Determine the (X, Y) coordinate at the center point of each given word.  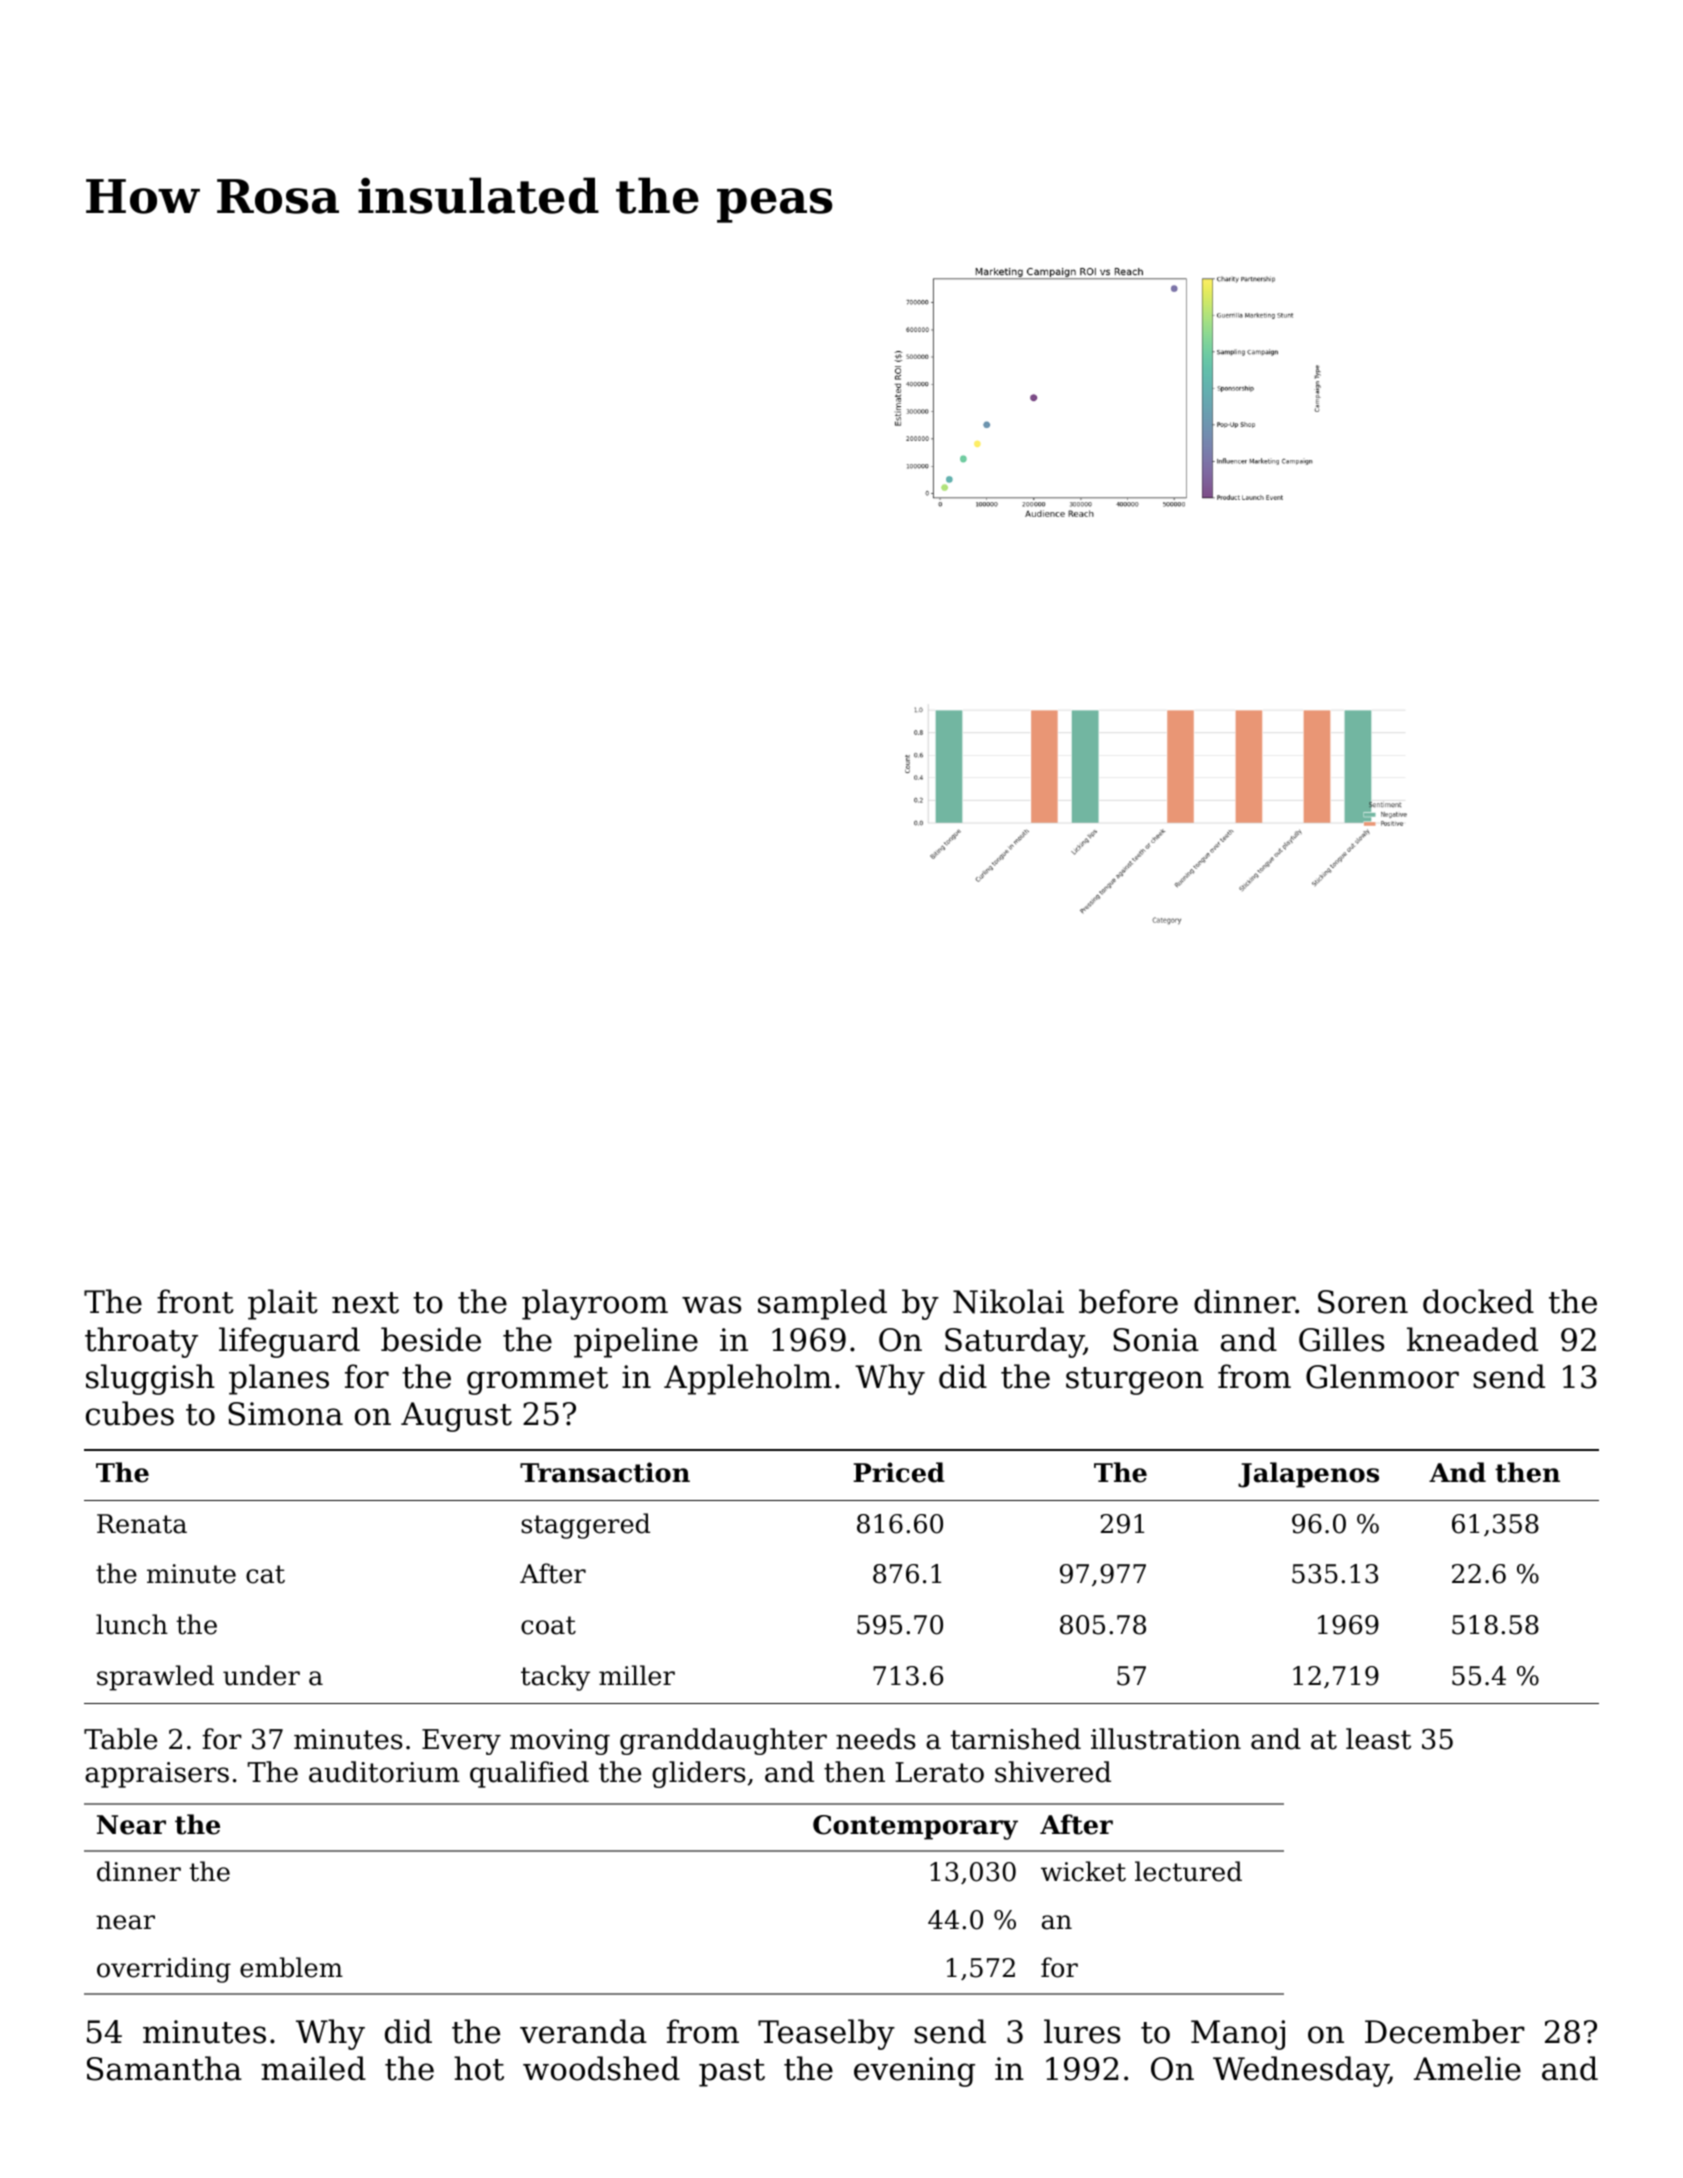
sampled (822, 1304)
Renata (142, 1524)
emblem (291, 1967)
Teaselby (826, 2034)
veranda (583, 2031)
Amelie (1467, 2068)
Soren (1363, 1302)
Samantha (164, 2068)
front (195, 1301)
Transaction (605, 1472)
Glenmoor (1382, 1376)
